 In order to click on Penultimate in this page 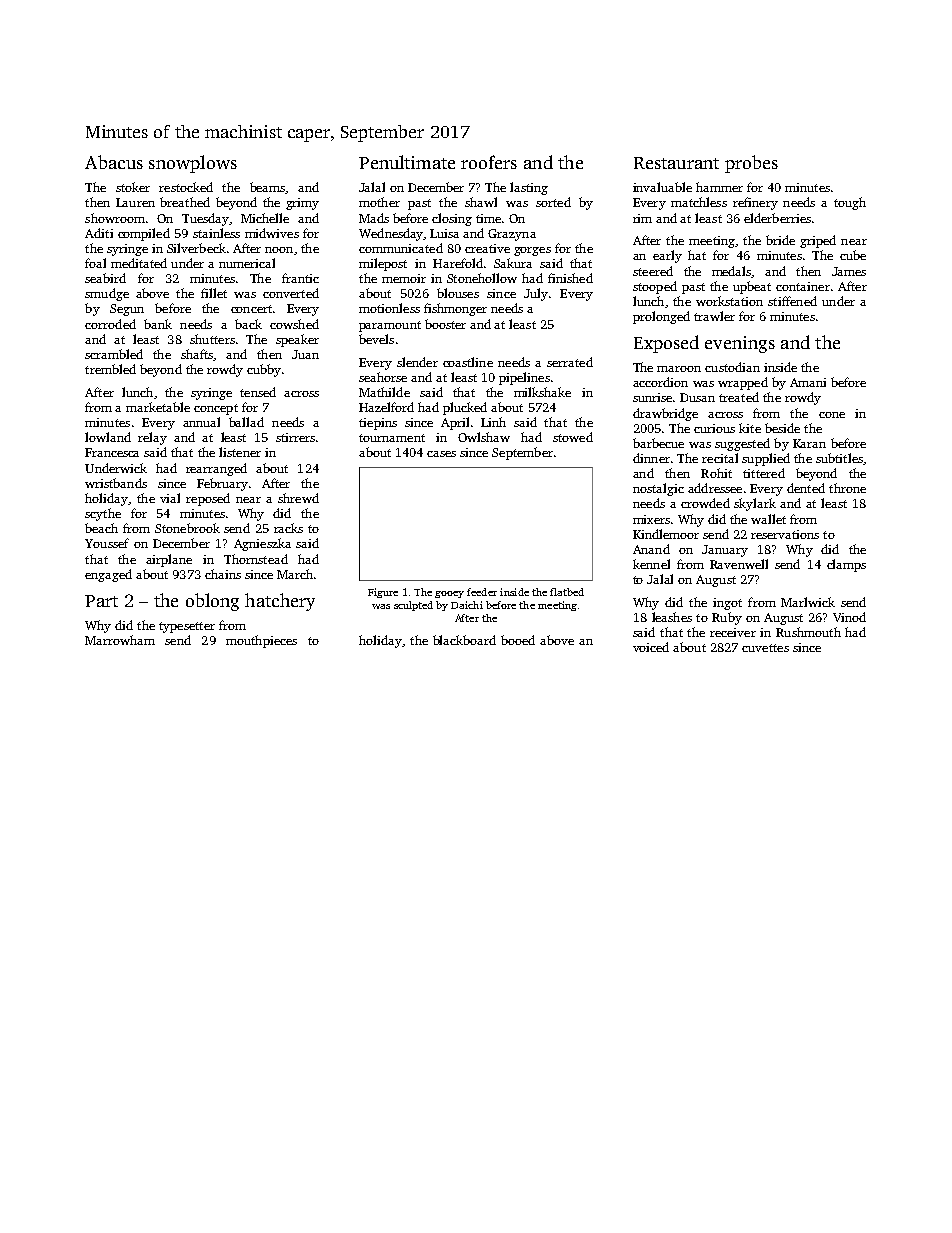, I will do `click(407, 162)`.
